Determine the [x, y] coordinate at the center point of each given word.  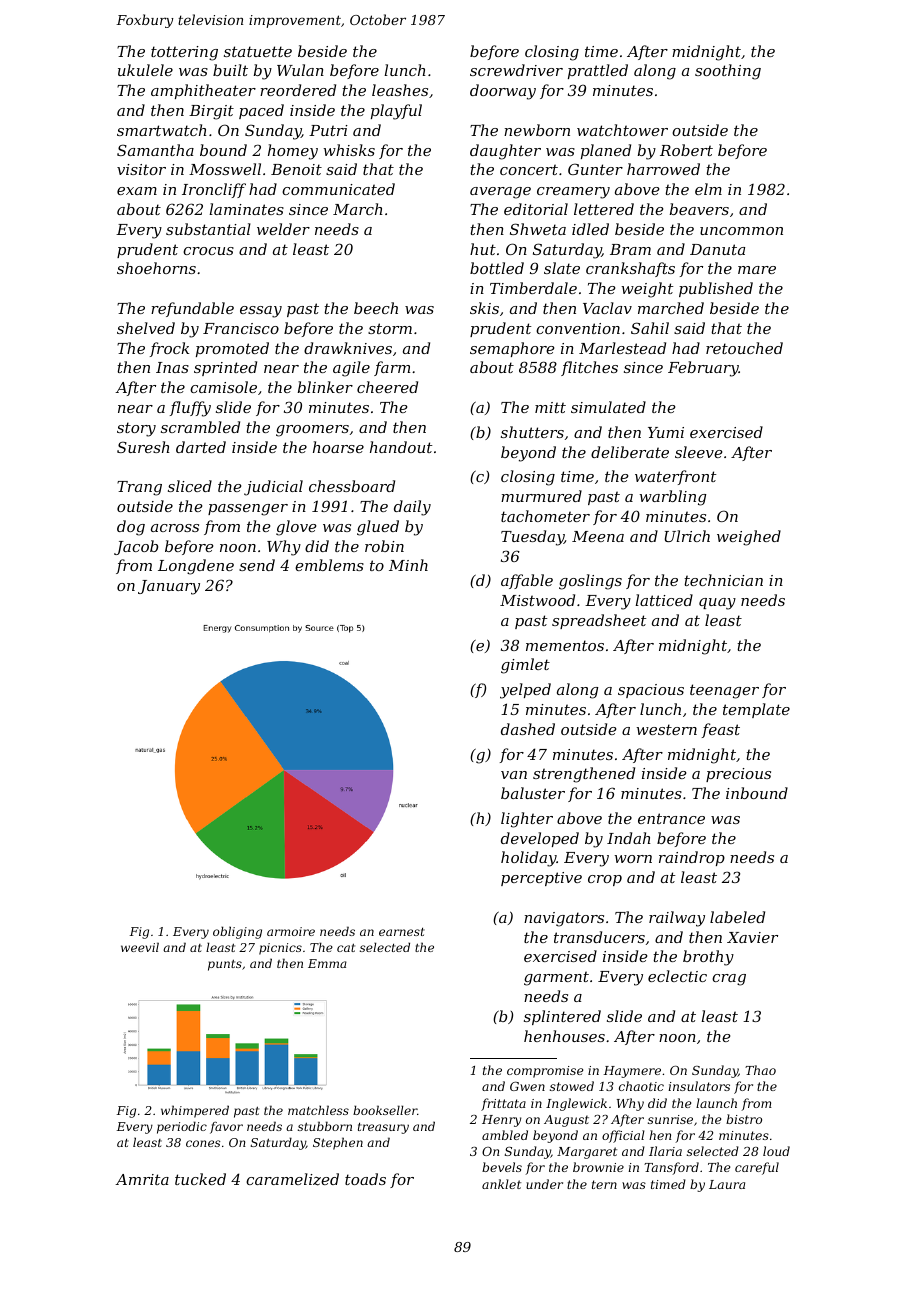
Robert [686, 150]
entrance [671, 818]
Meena [598, 536]
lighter [527, 820]
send [257, 565]
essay [261, 312]
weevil [140, 947]
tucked [200, 1179]
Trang [139, 488]
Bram [630, 249]
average [500, 193]
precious [738, 775]
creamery [573, 193]
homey [293, 152]
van [514, 775]
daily [412, 508]
